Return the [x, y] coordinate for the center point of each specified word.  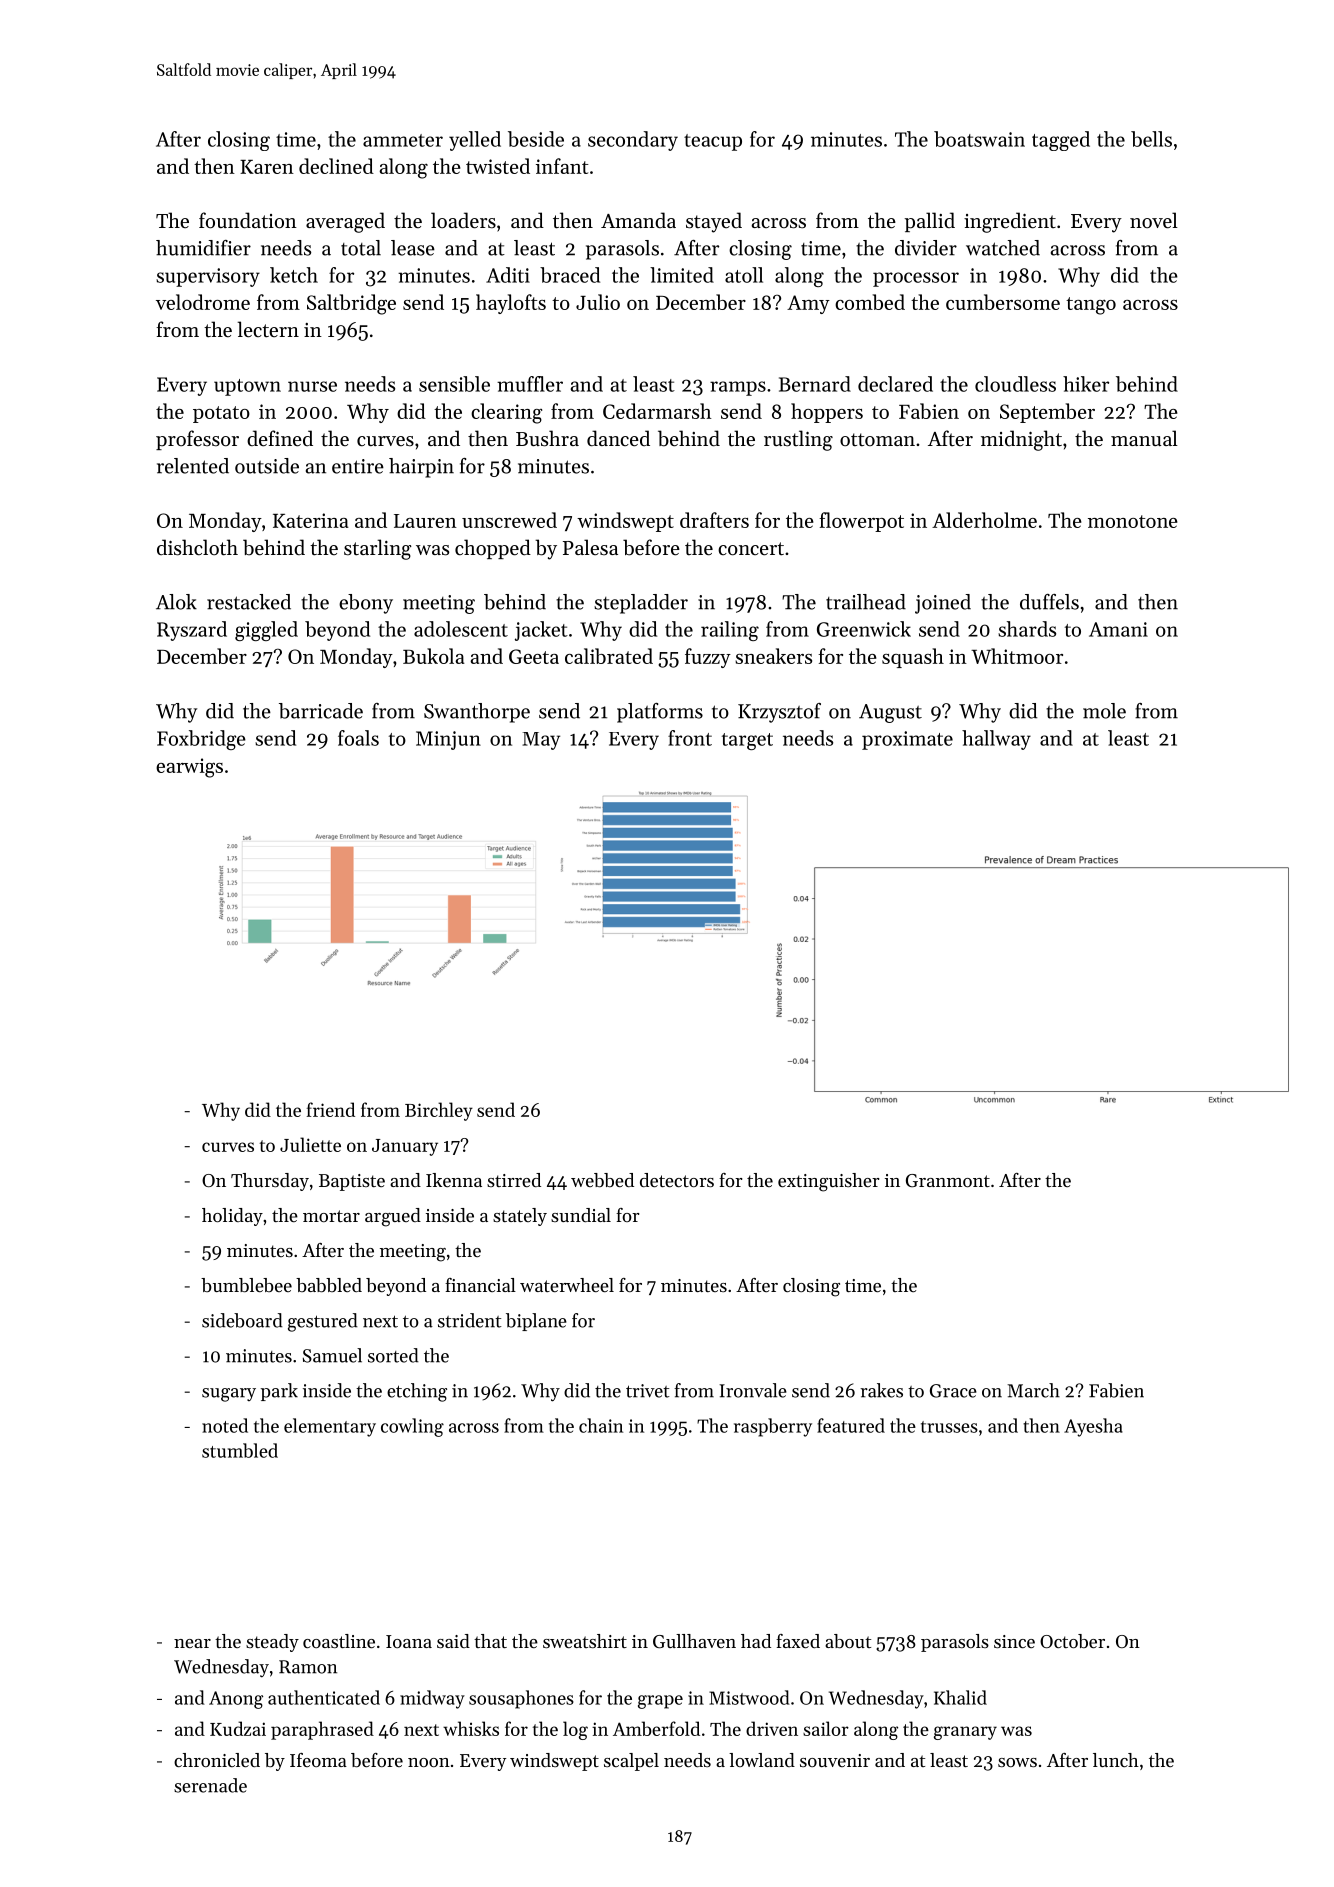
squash [913, 658]
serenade [210, 1785]
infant [562, 166]
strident [470, 1320]
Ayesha [1093, 1427]
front [690, 738]
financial [480, 1285]
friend [331, 1109]
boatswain [979, 139]
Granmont [948, 1180]
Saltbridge [351, 304]
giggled [266, 631]
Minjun [448, 740]
